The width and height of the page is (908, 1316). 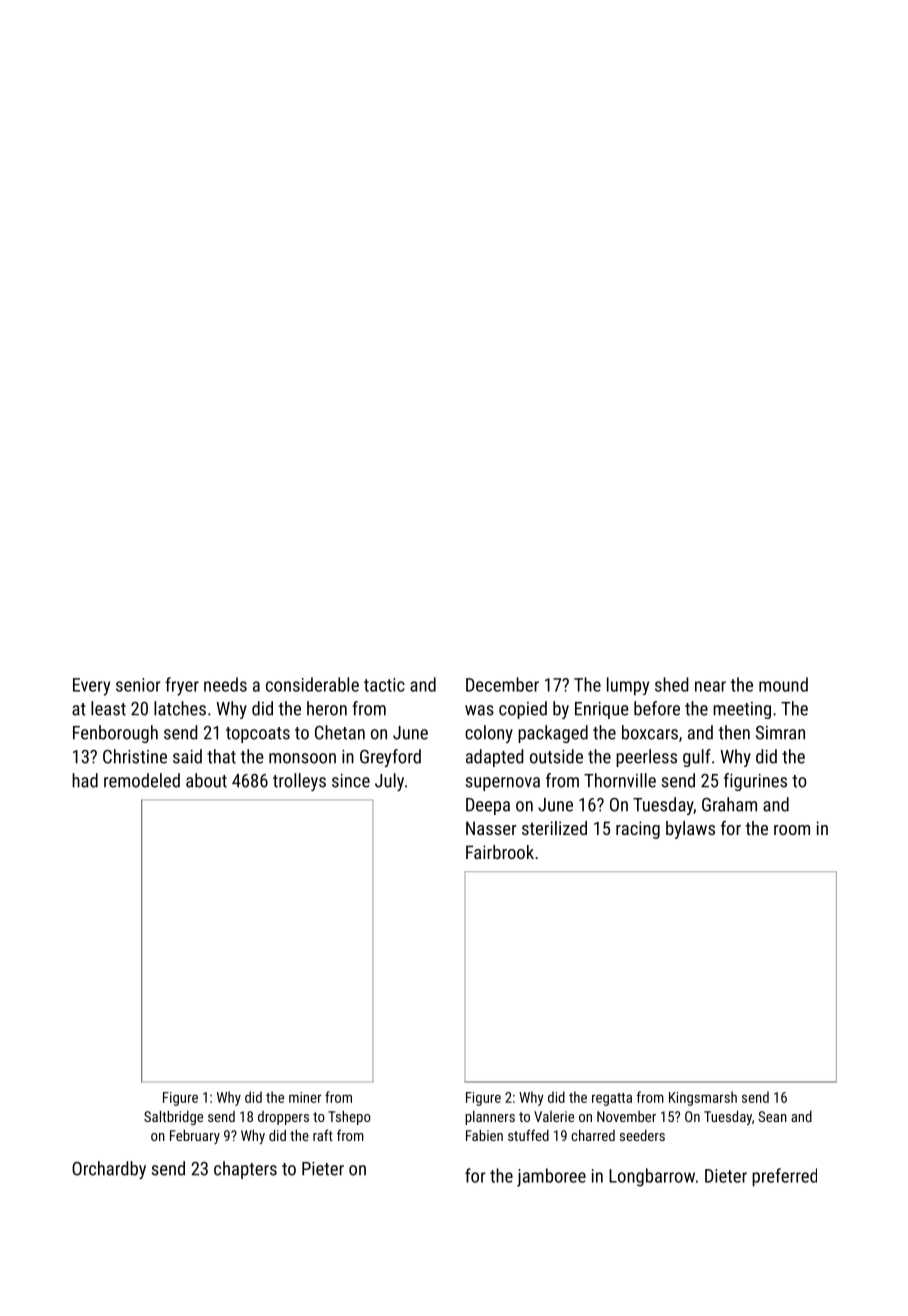 What do you see at coordinates (784, 1177) in the page?
I see `preferred` at bounding box center [784, 1177].
